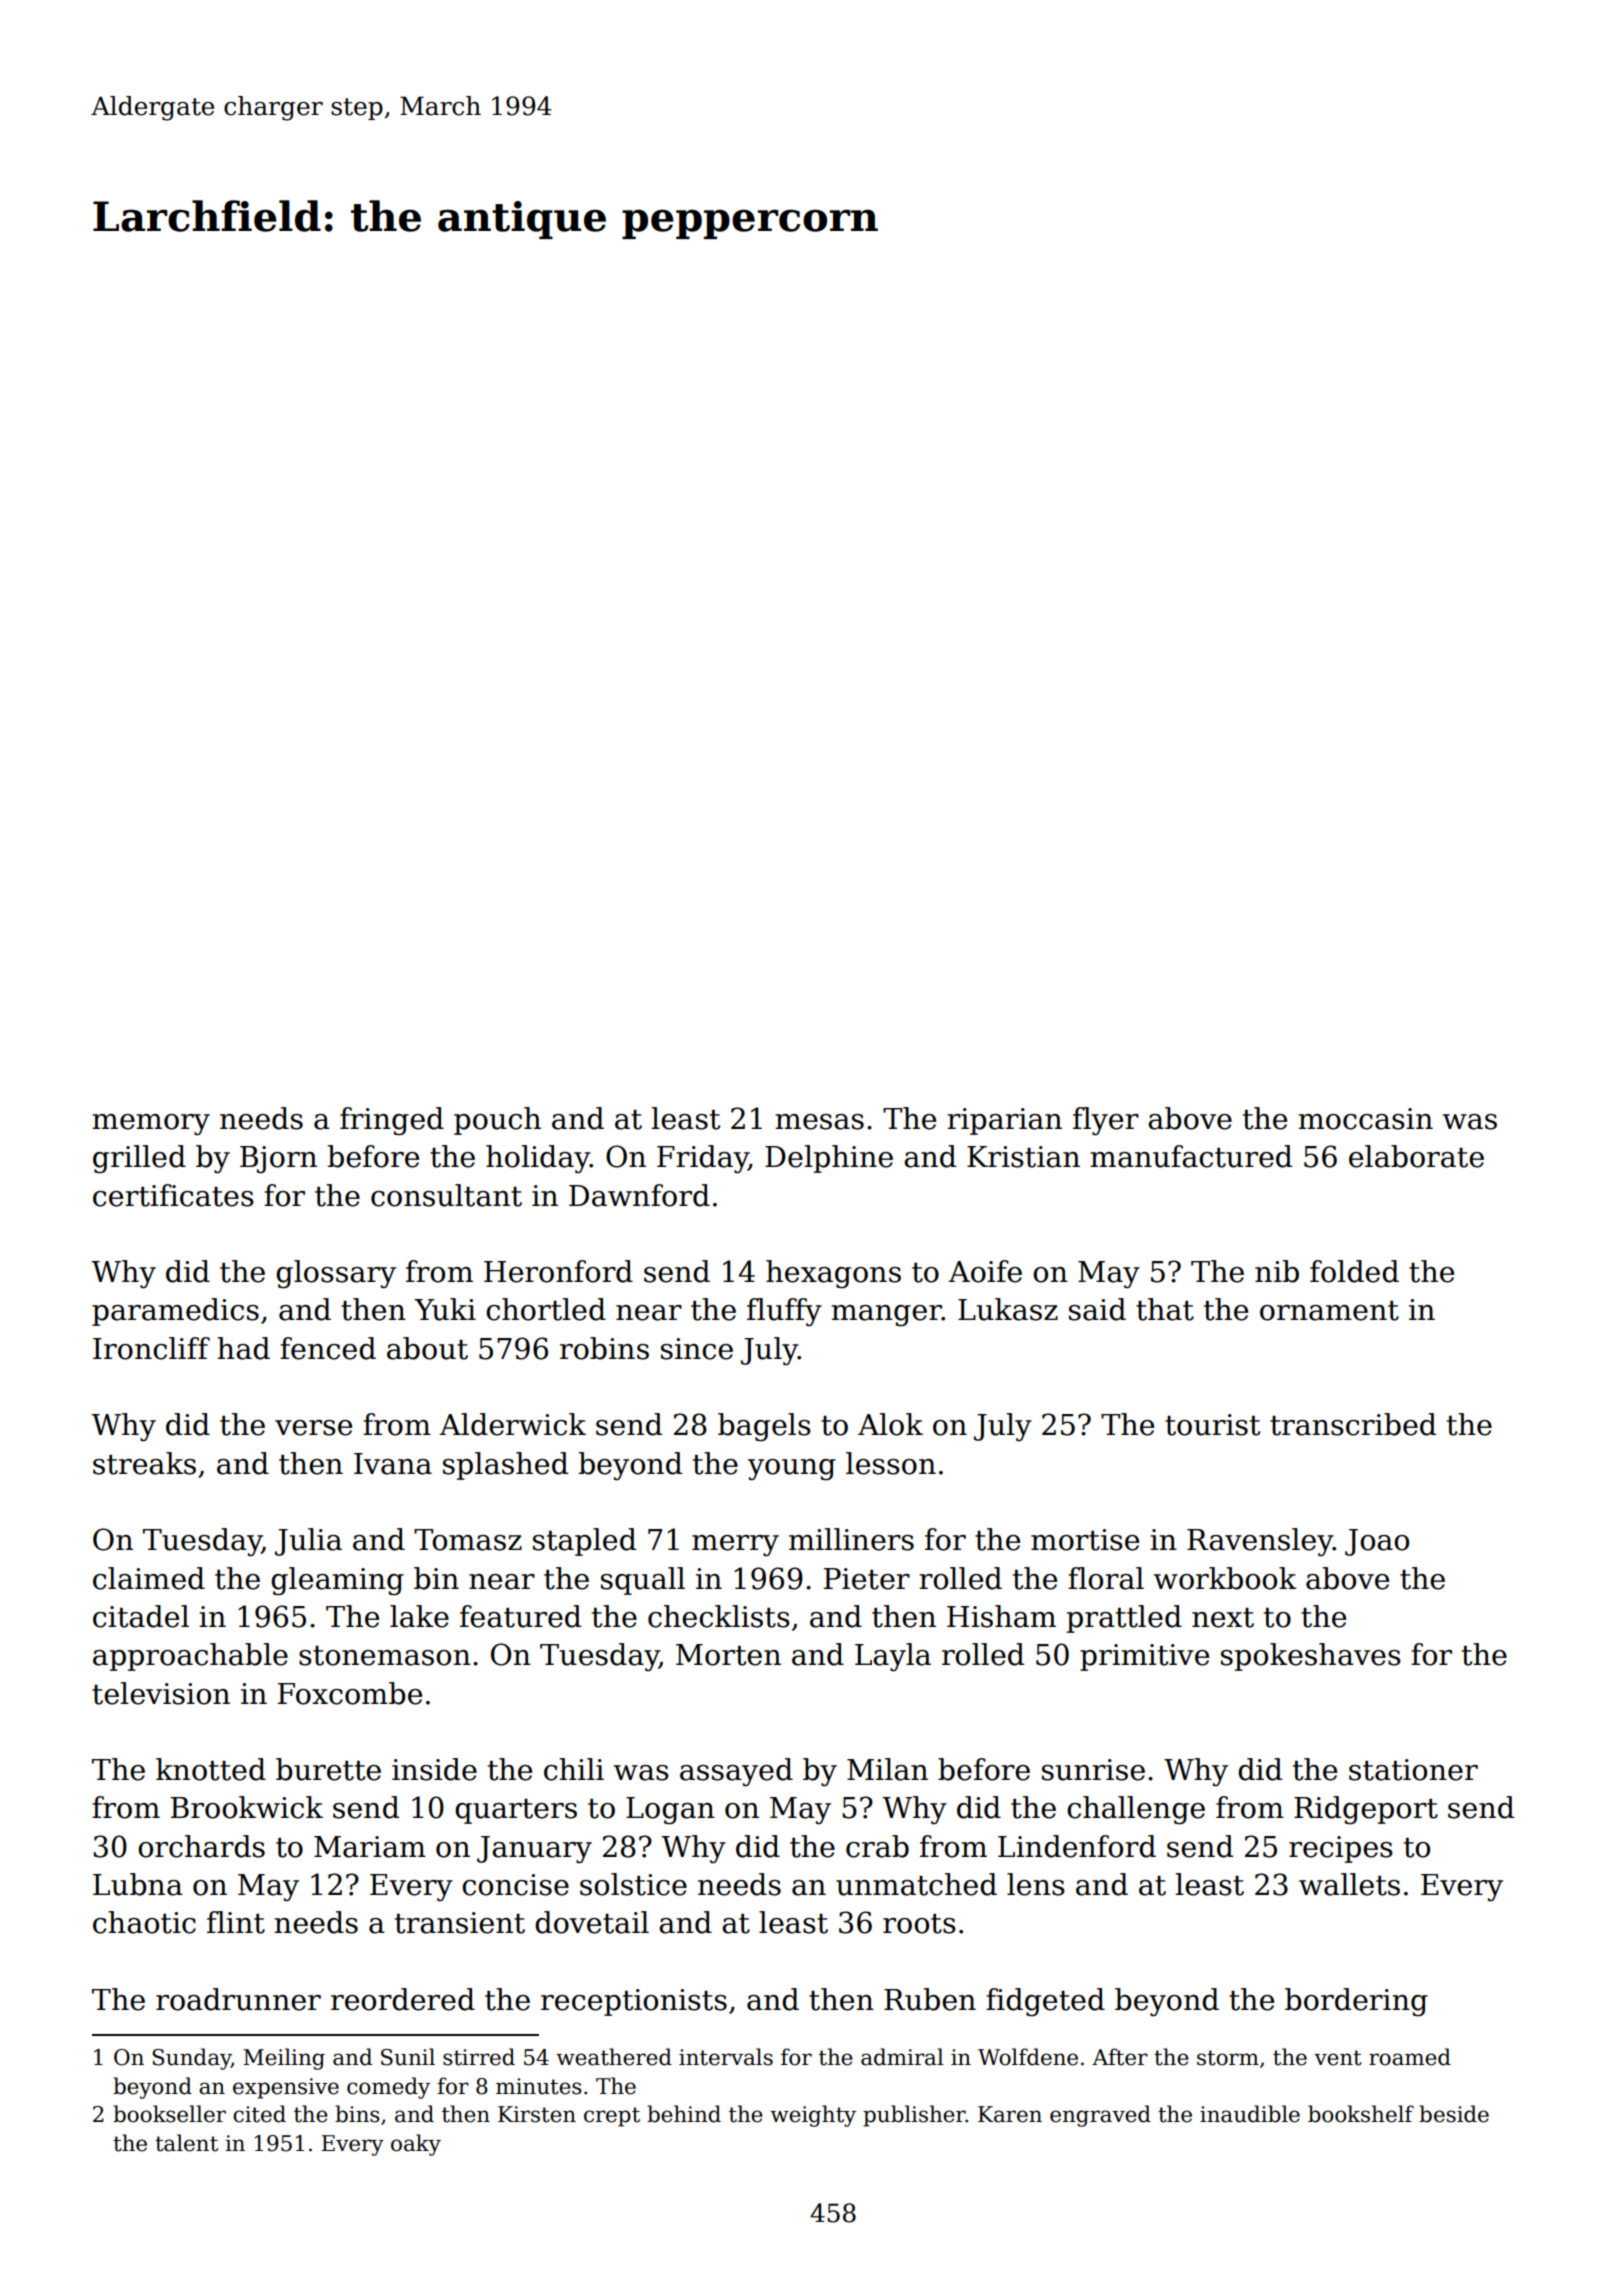 The image size is (1620, 2292). Describe the element at coordinates (736, 1772) in the screenshot. I see `assayed` at that location.
